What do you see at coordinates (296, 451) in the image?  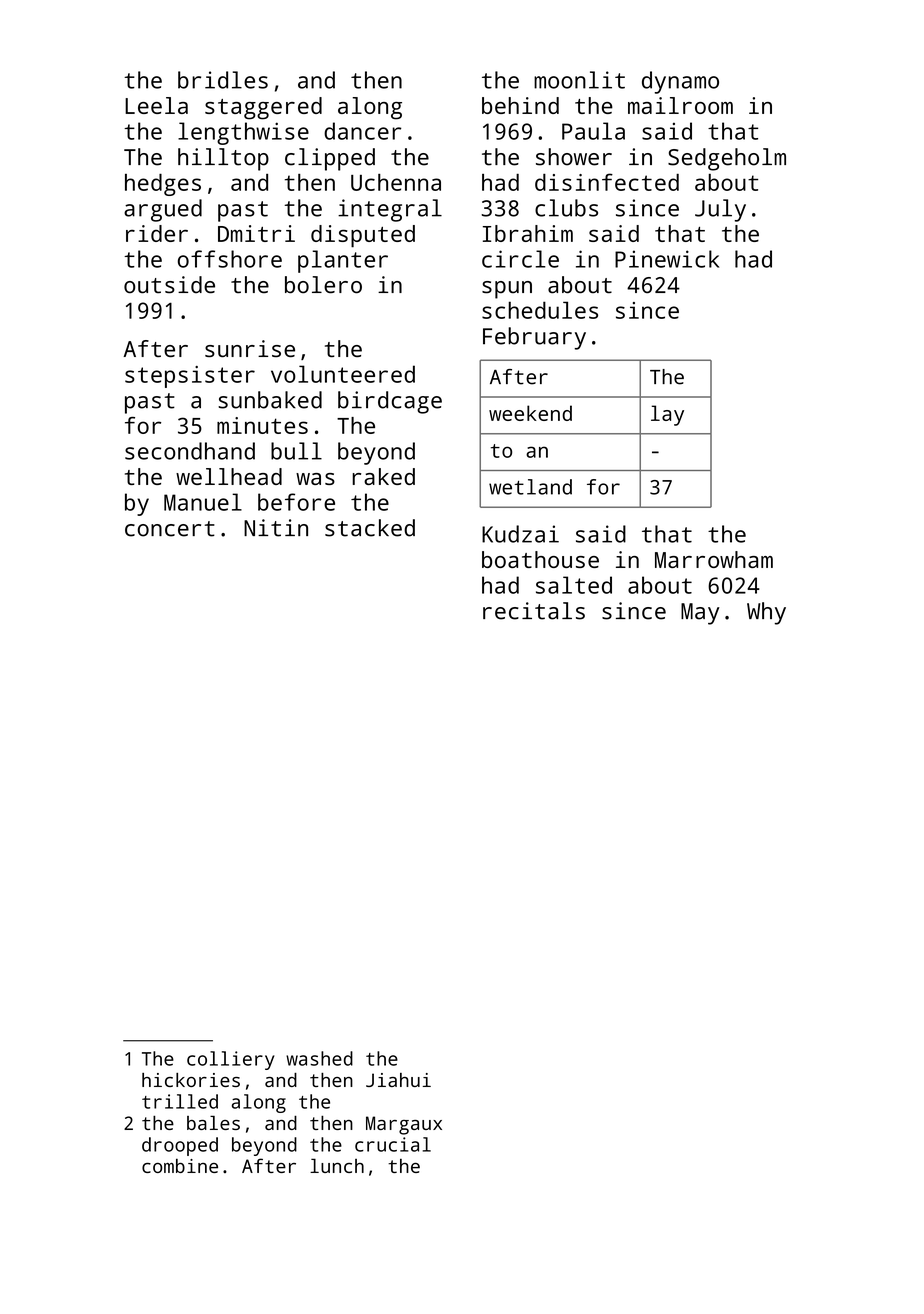 I see `bull` at bounding box center [296, 451].
